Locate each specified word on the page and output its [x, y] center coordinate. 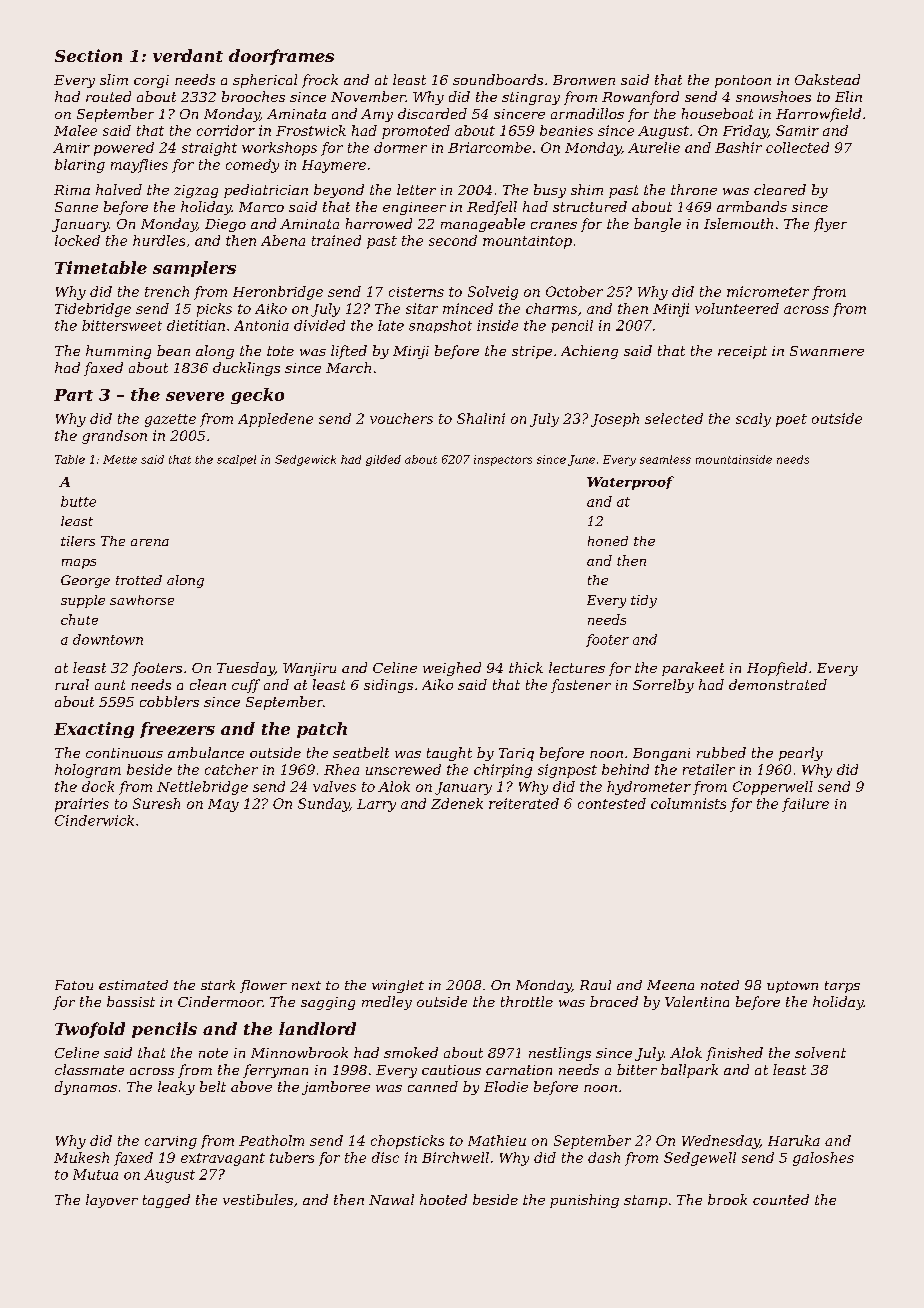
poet [791, 420]
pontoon [743, 81]
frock [320, 81]
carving [171, 1142]
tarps [842, 987]
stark [218, 985]
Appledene [275, 420]
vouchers [401, 418]
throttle [527, 1001]
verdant [188, 55]
